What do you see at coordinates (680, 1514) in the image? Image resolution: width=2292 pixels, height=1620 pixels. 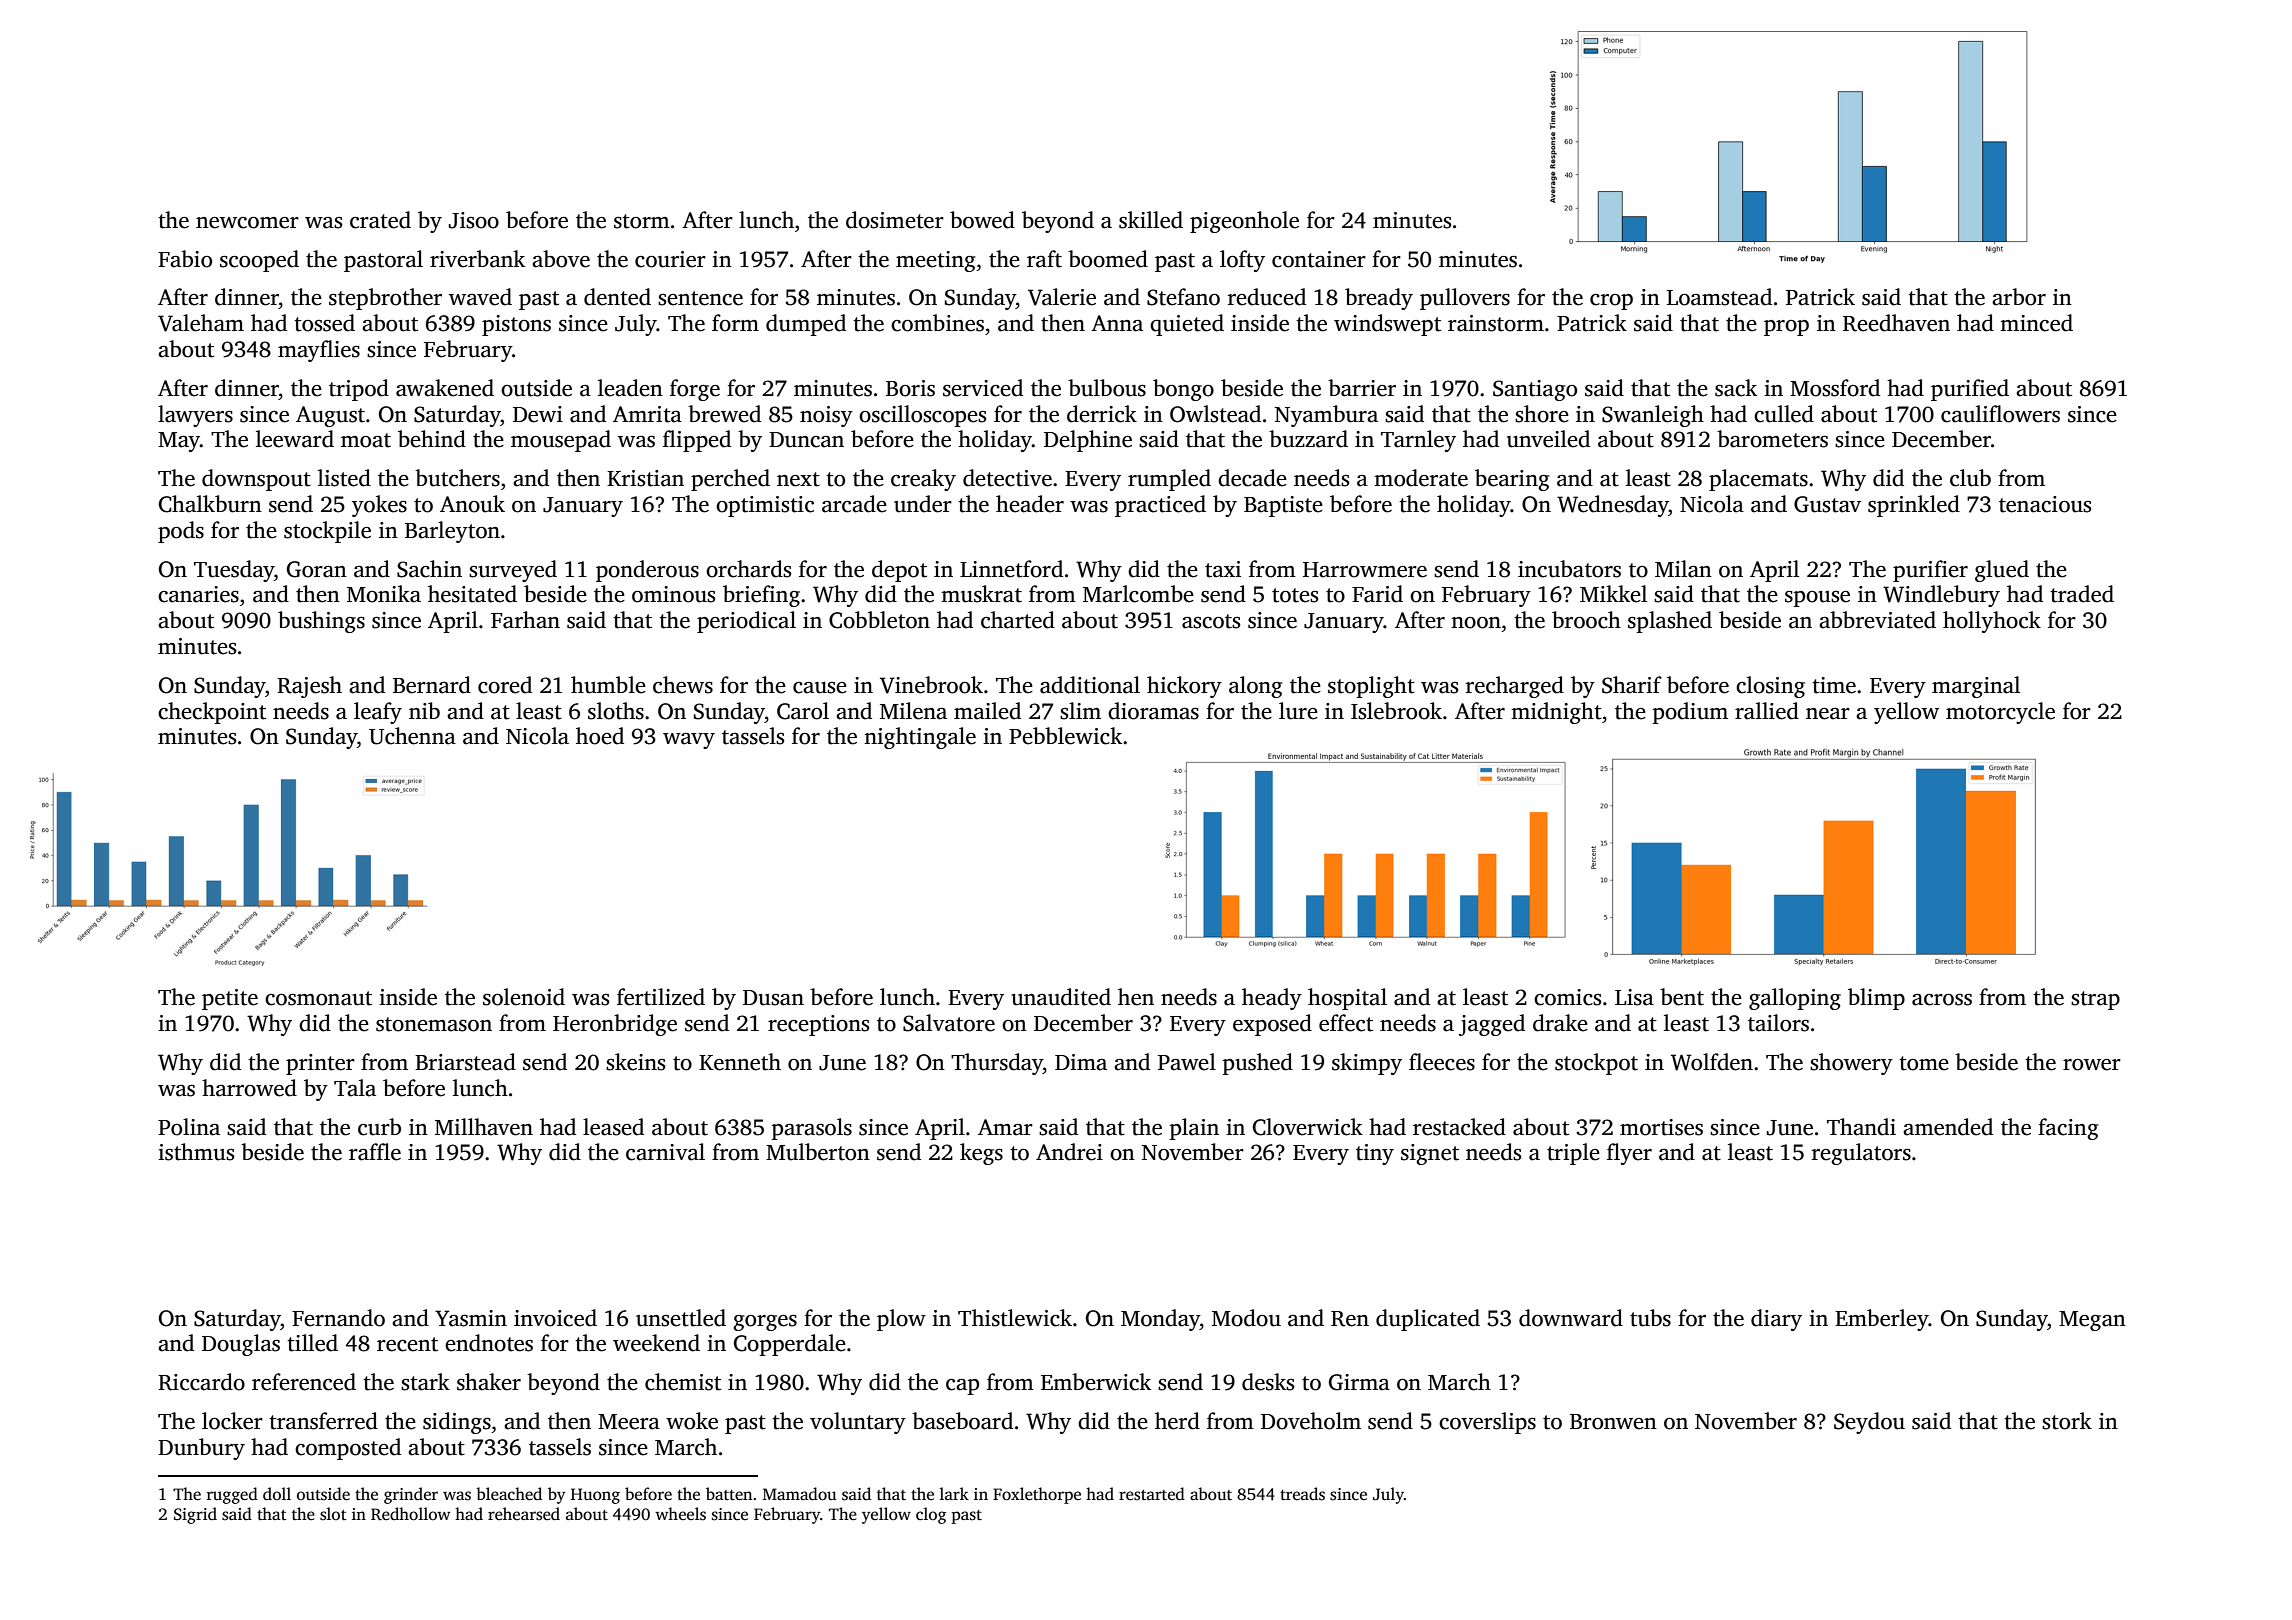 I see `wheels` at bounding box center [680, 1514].
